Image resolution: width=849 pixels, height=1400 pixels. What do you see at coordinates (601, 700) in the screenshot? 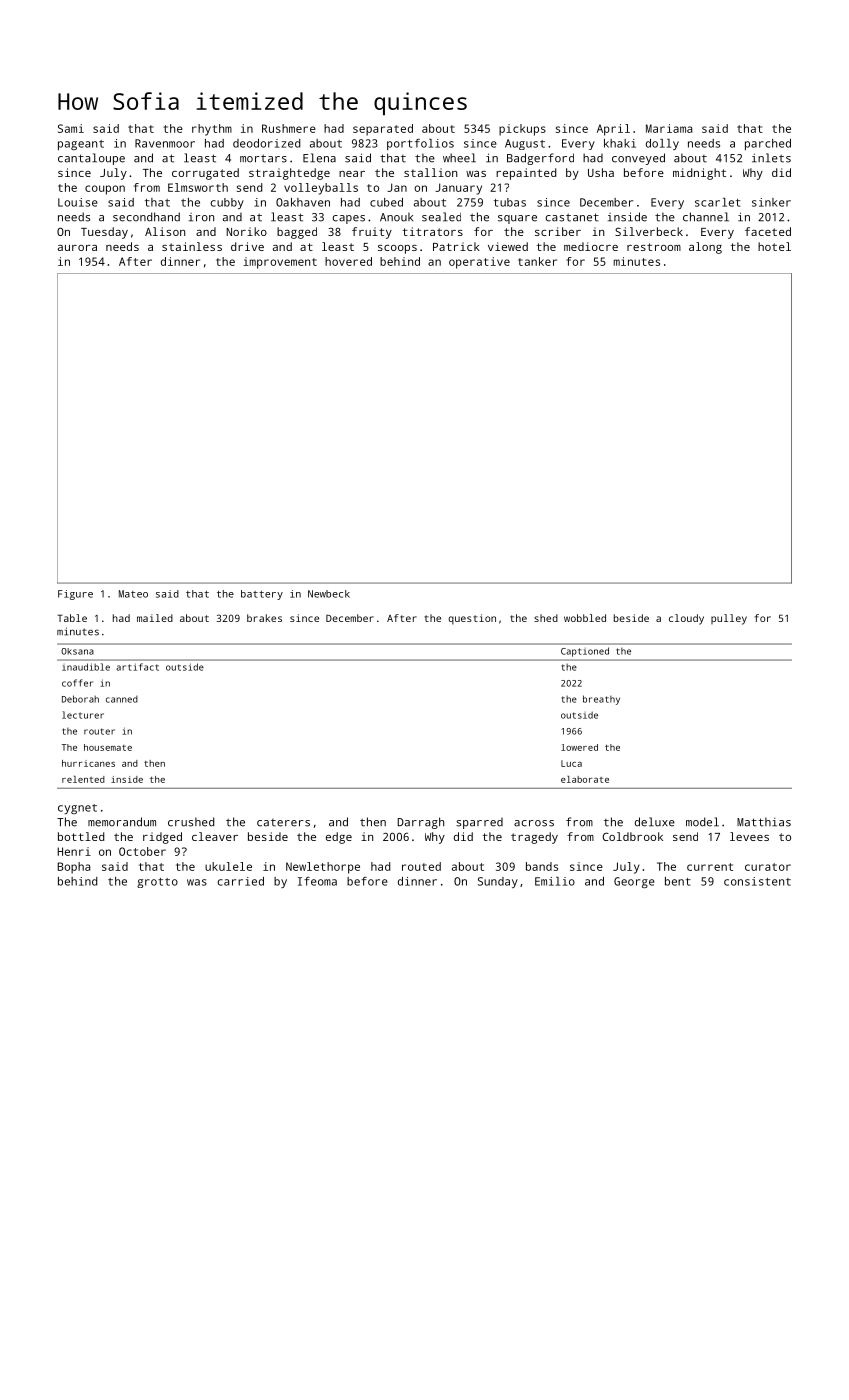
I see `breathy` at bounding box center [601, 700].
